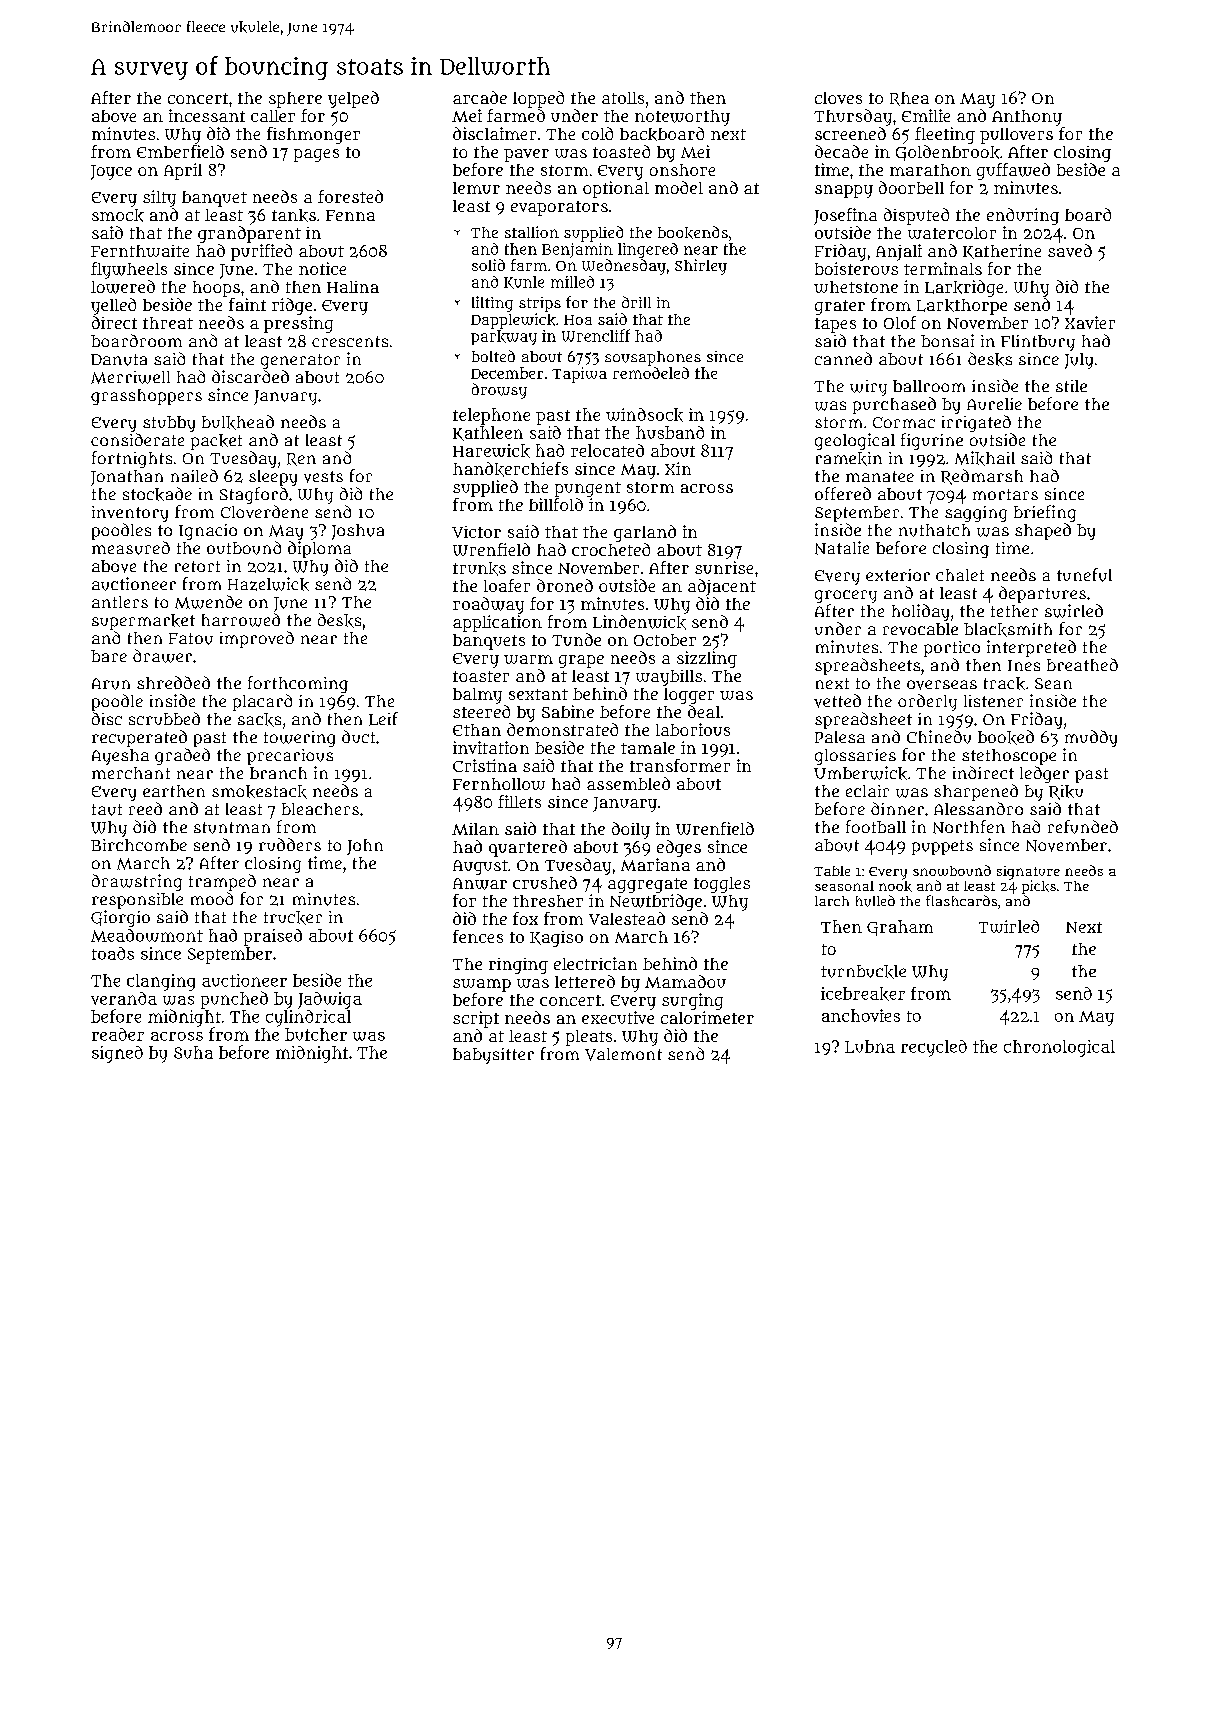 This screenshot has height=1714, width=1212. I want to click on droned, so click(565, 585).
